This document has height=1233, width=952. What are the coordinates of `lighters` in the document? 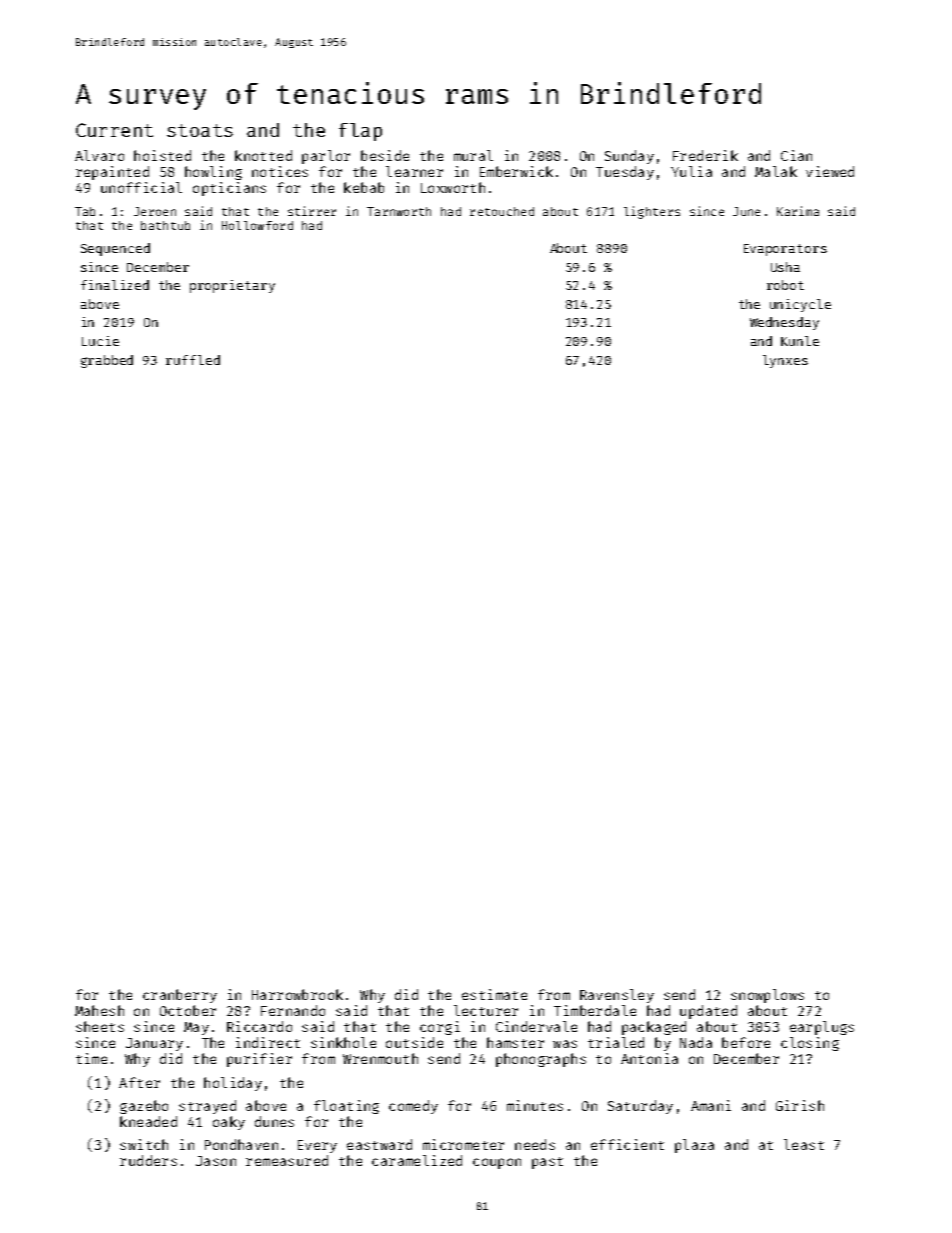 It's located at (652, 212).
